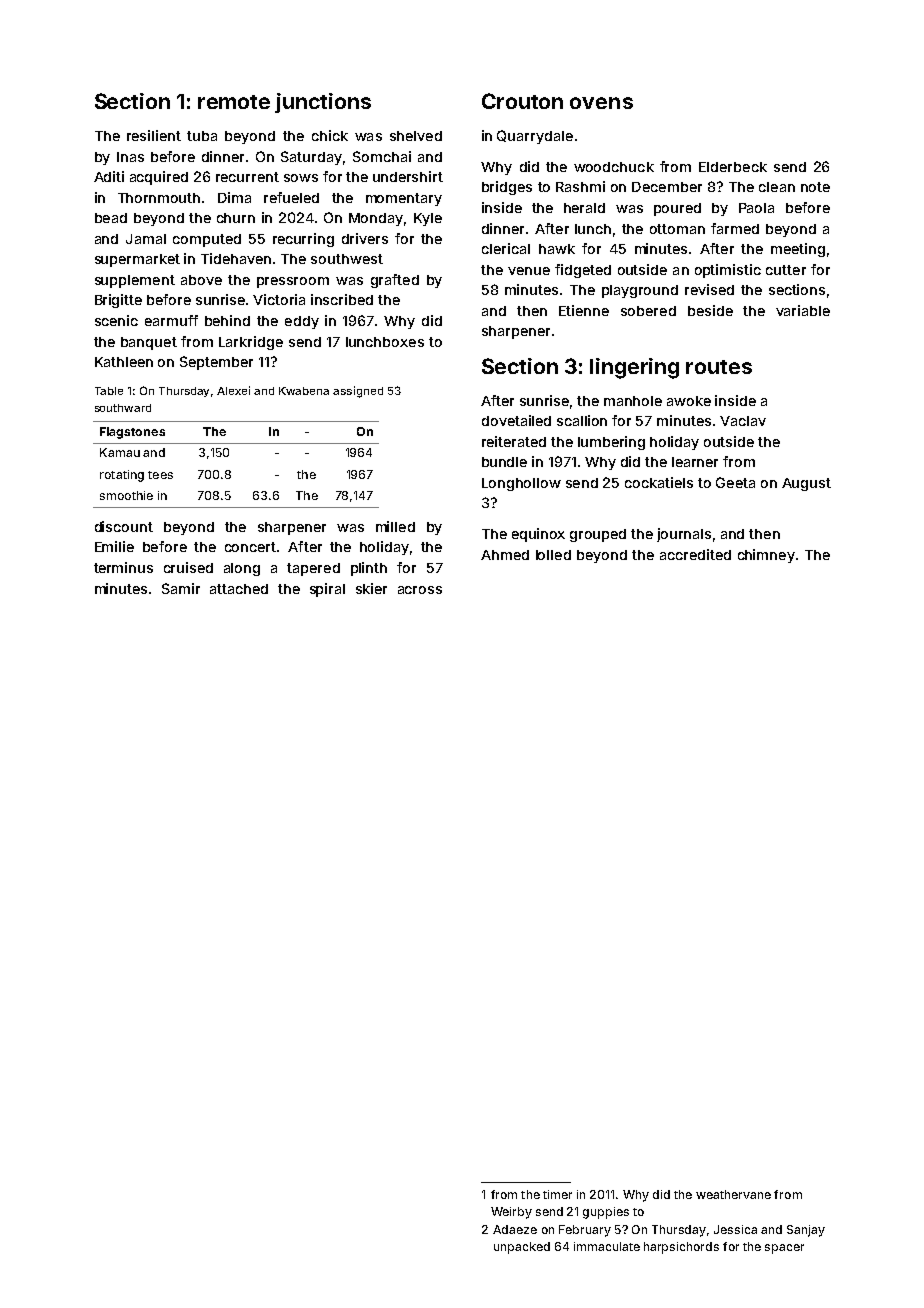  What do you see at coordinates (557, 1194) in the screenshot?
I see `timer` at bounding box center [557, 1194].
